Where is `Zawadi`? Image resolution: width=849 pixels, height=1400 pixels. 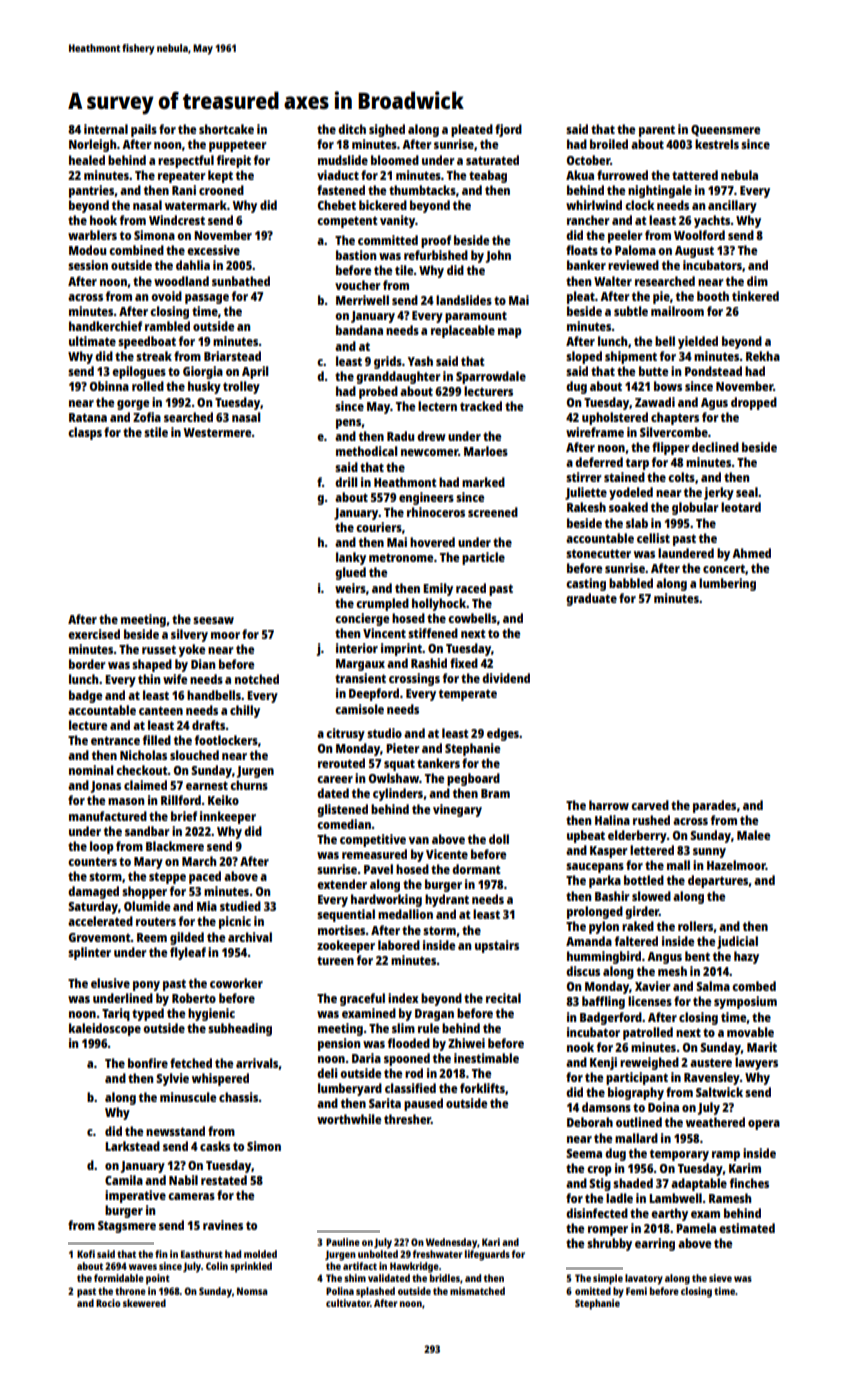
Zawadi is located at coordinates (655, 402).
